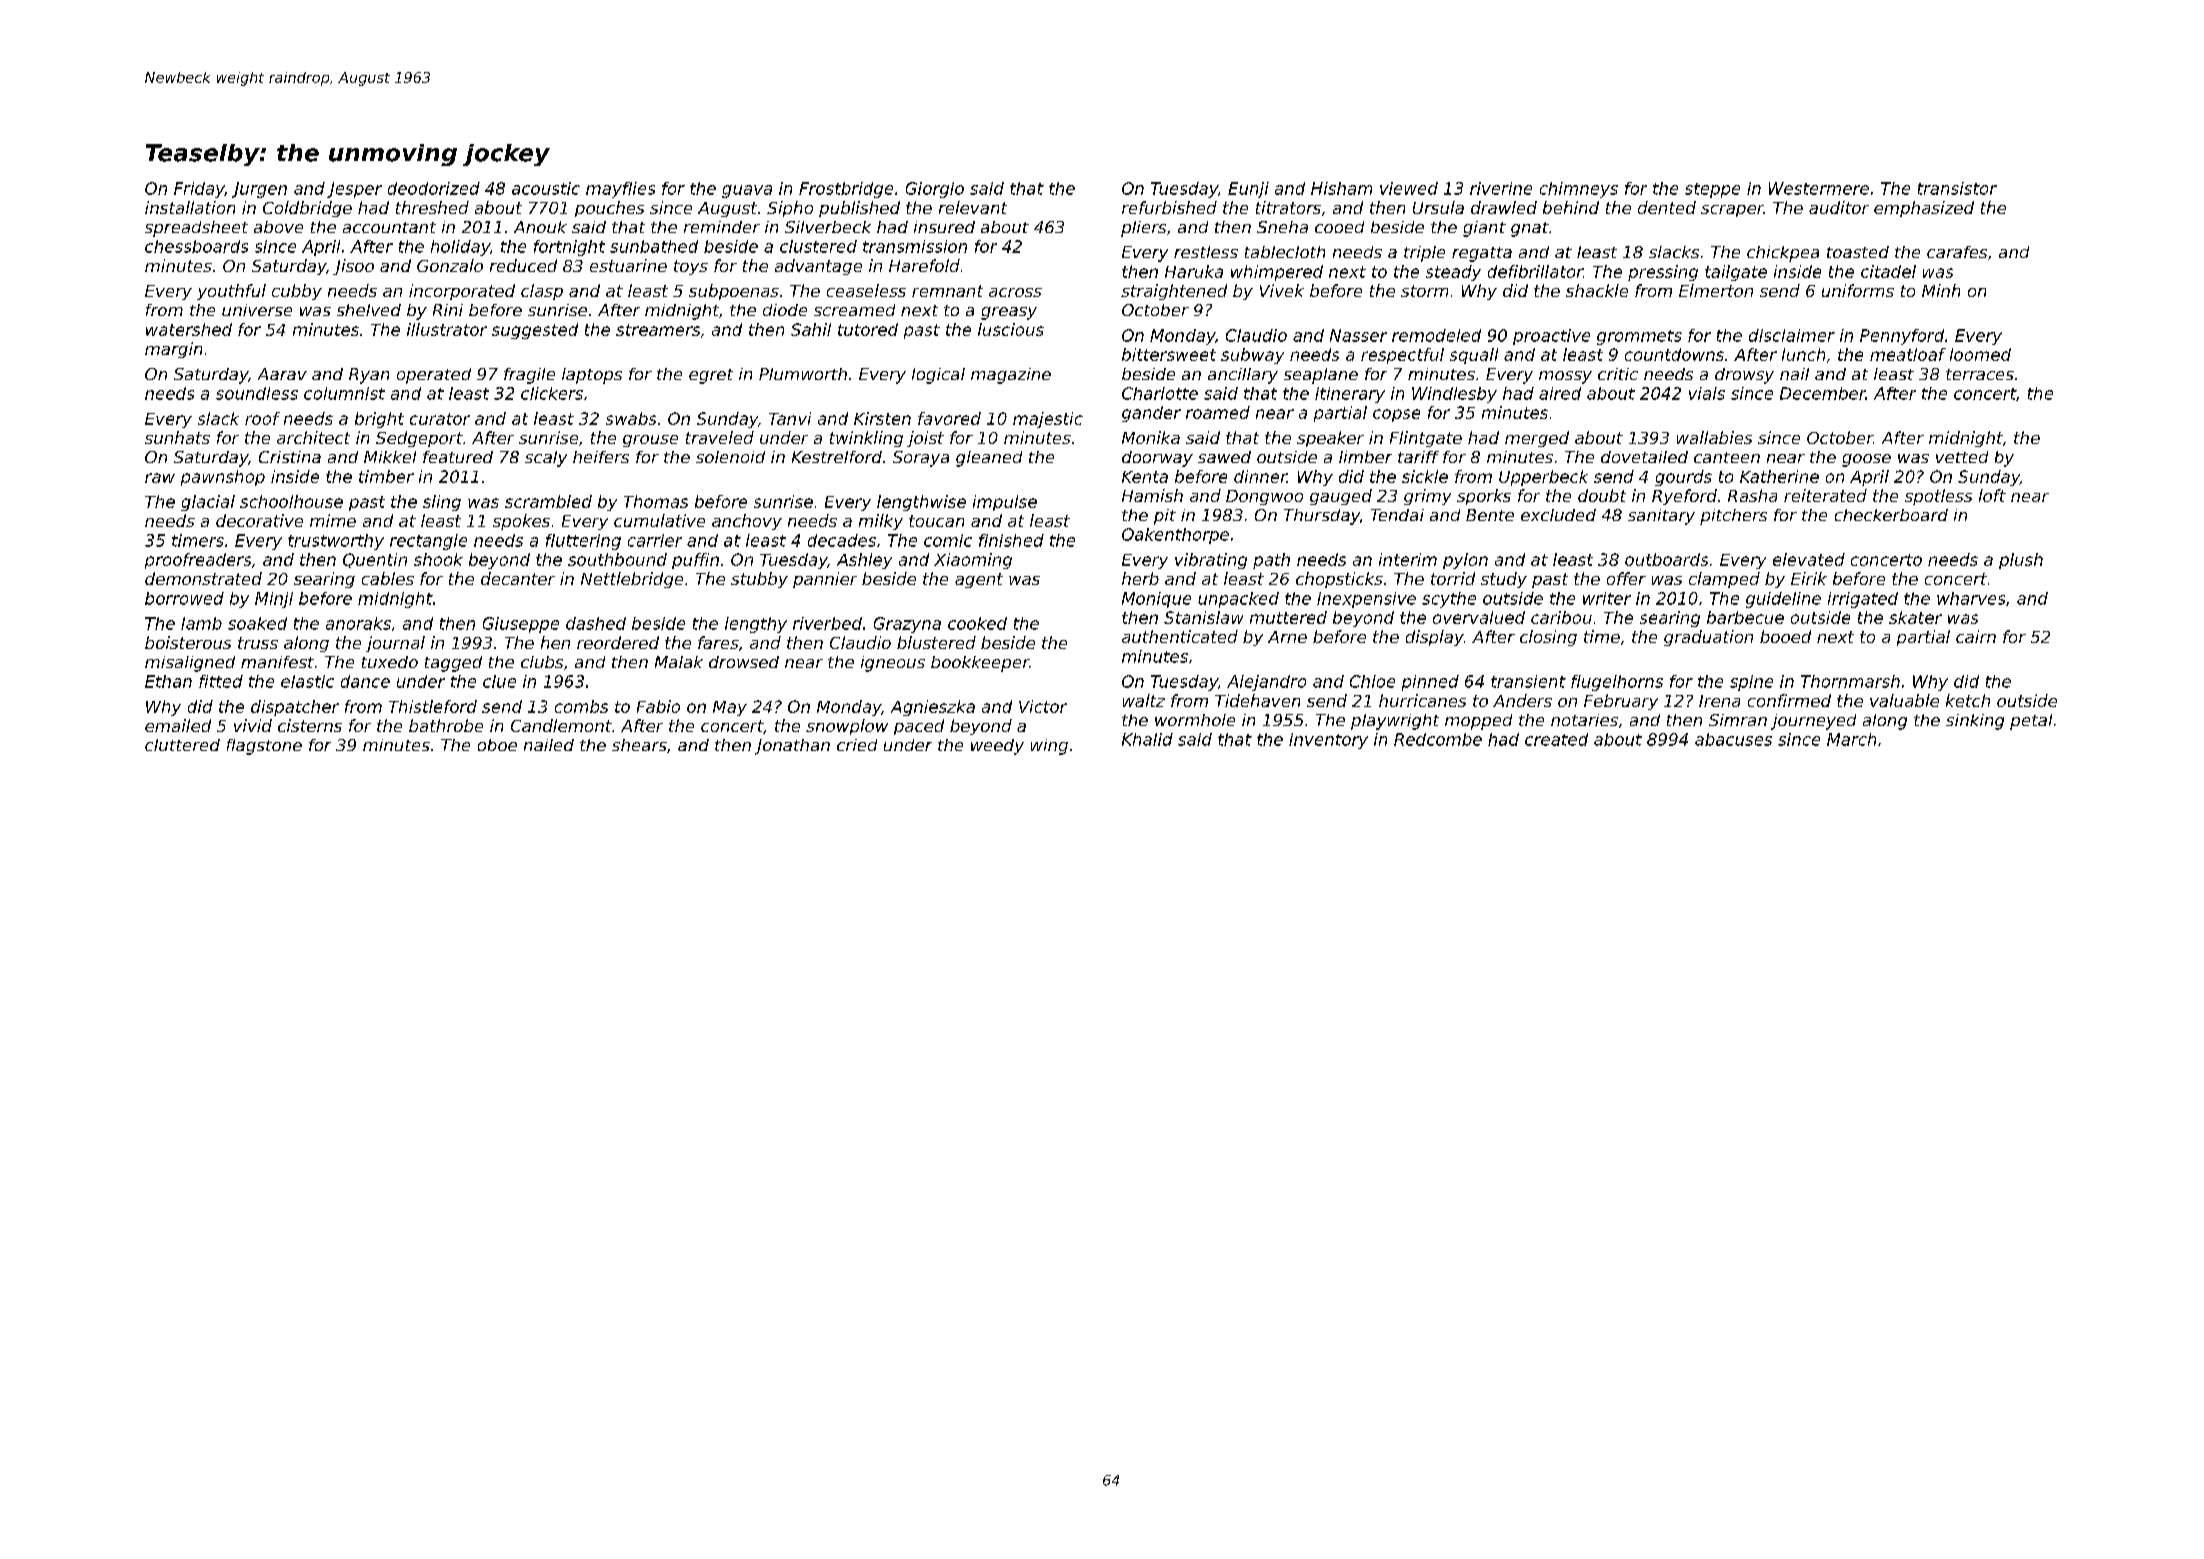 This page has width=2204, height=1559. Describe the element at coordinates (1712, 190) in the page. I see `steppe` at that location.
